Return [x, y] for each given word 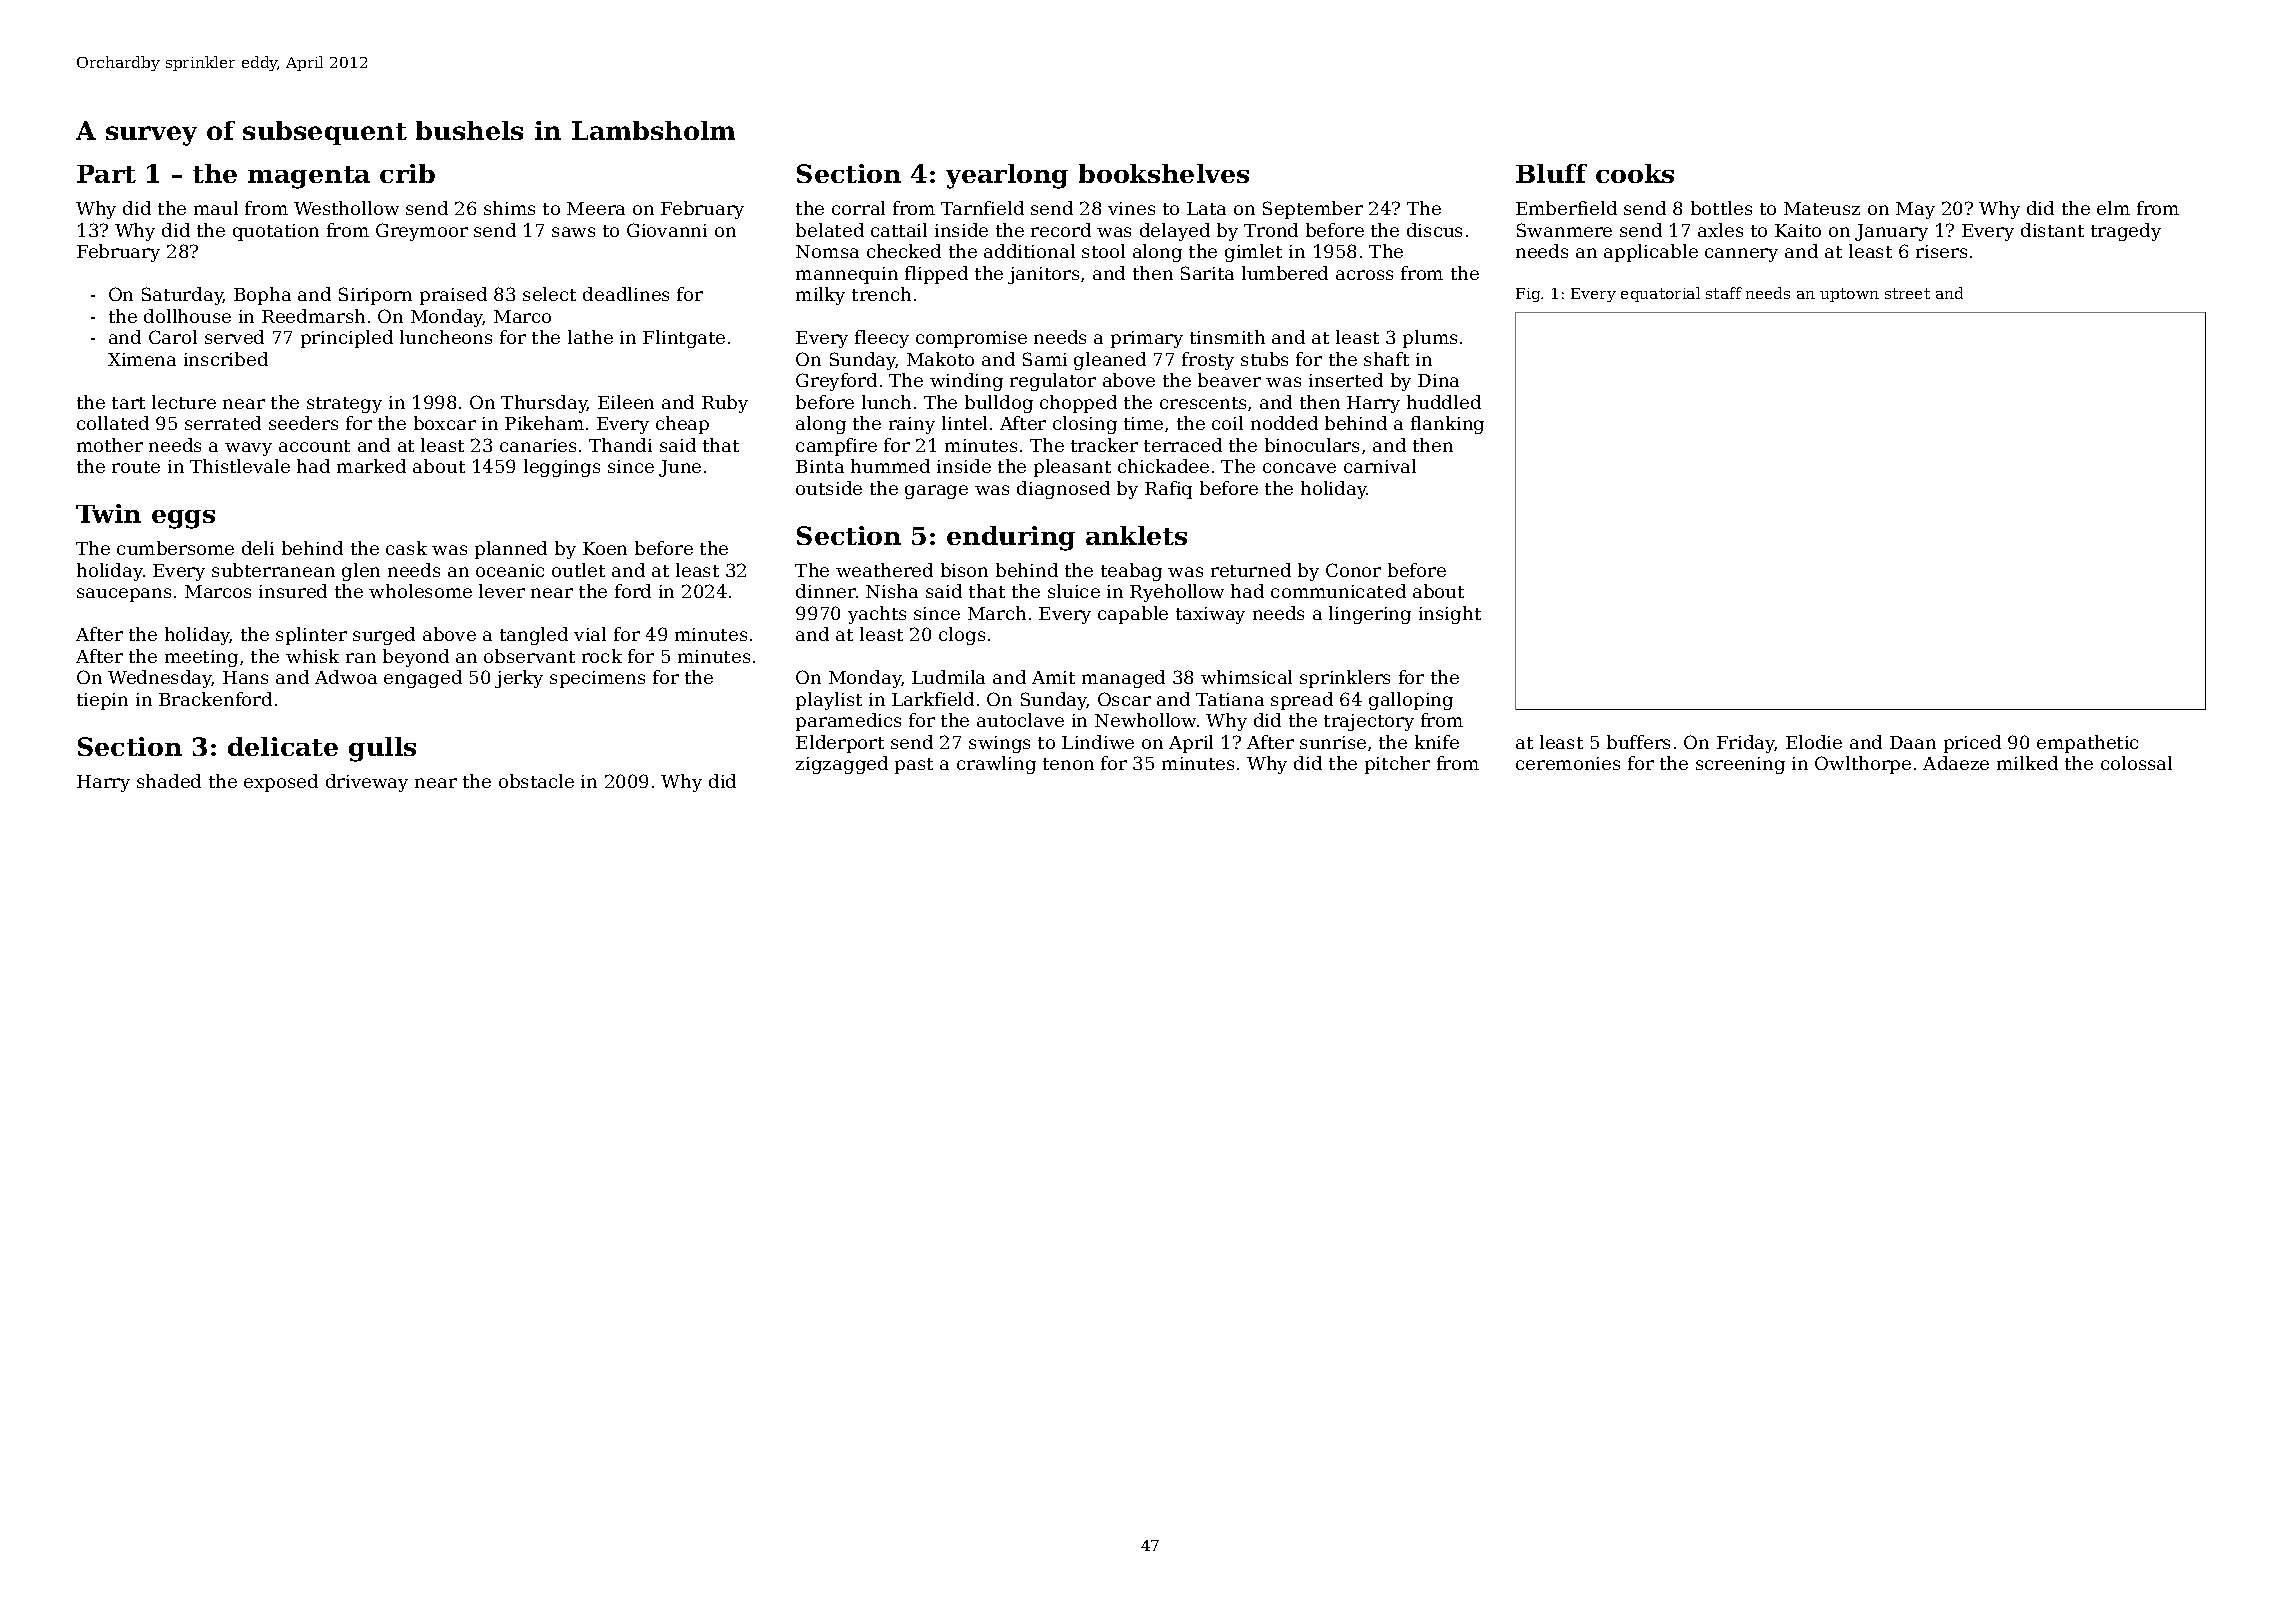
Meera [596, 208]
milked [2027, 763]
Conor [1353, 570]
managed [1123, 679]
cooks [1635, 173]
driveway [367, 783]
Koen [605, 548]
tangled [534, 636]
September [1313, 210]
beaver [1229, 380]
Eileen [626, 402]
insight [1450, 615]
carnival [1380, 466]
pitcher [1397, 765]
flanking [1447, 425]
